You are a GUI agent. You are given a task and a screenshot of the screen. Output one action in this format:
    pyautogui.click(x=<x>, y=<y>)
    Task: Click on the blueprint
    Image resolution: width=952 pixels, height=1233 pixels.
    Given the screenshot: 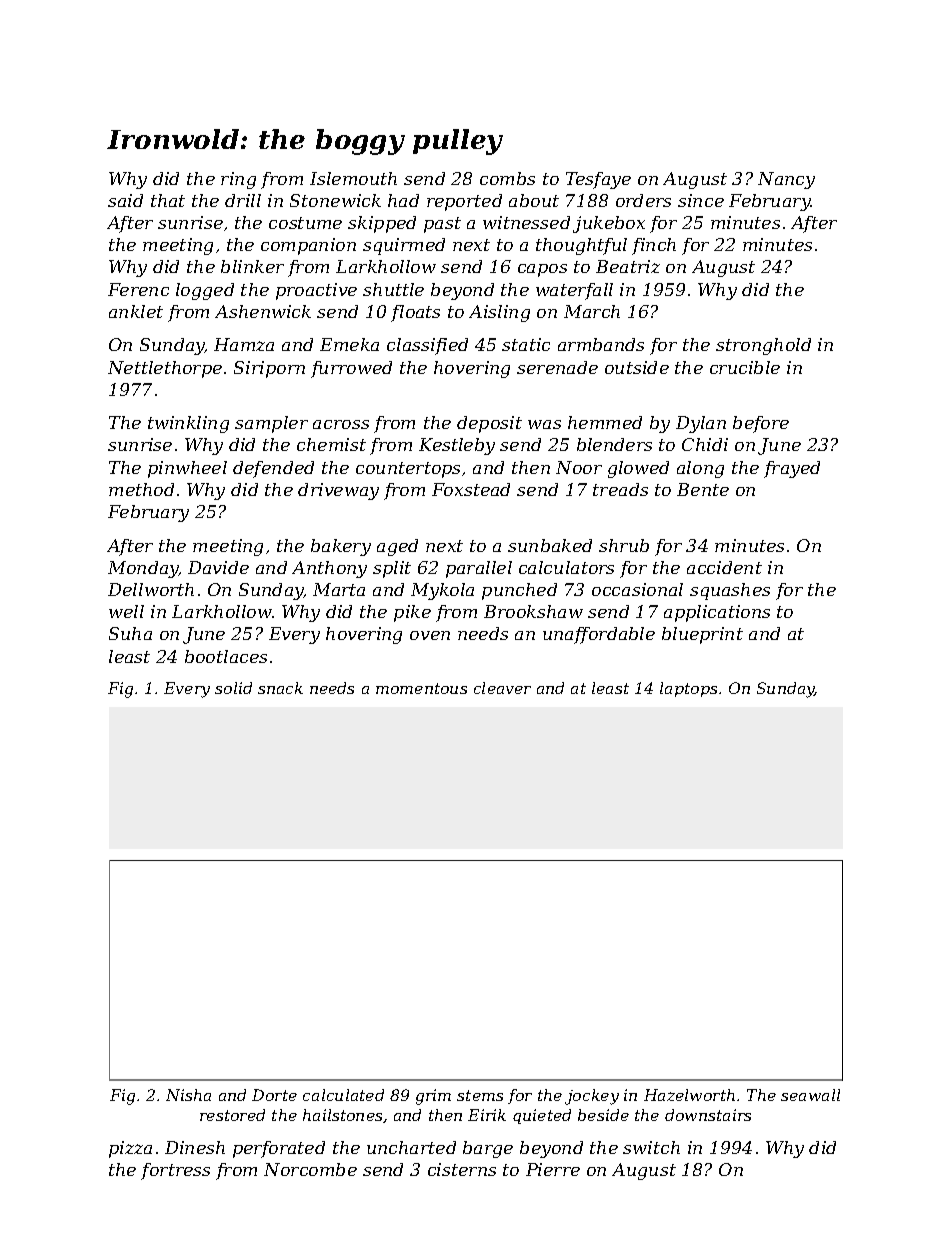 What is the action you would take?
    pyautogui.click(x=702, y=635)
